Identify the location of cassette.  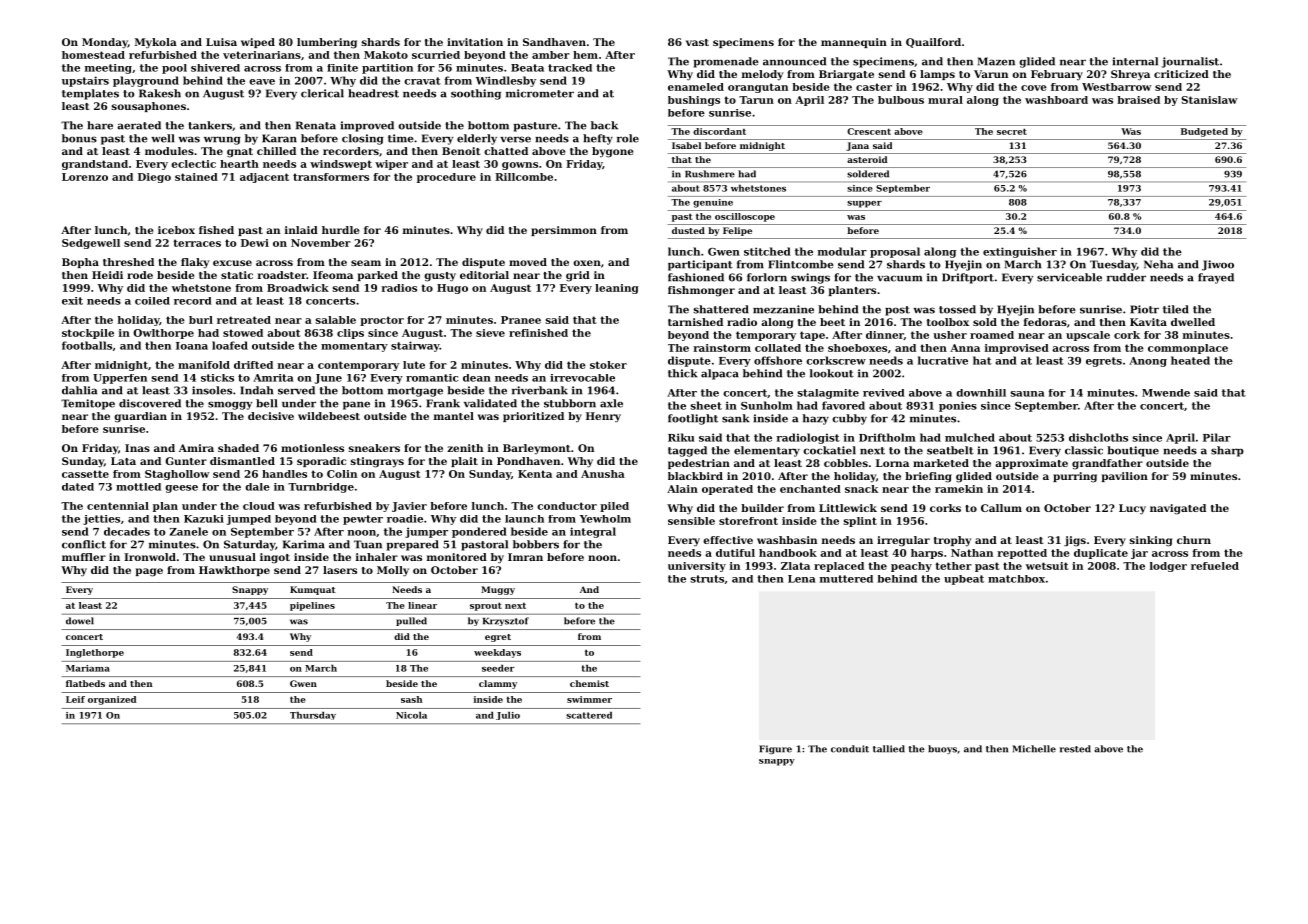
(85, 474).
